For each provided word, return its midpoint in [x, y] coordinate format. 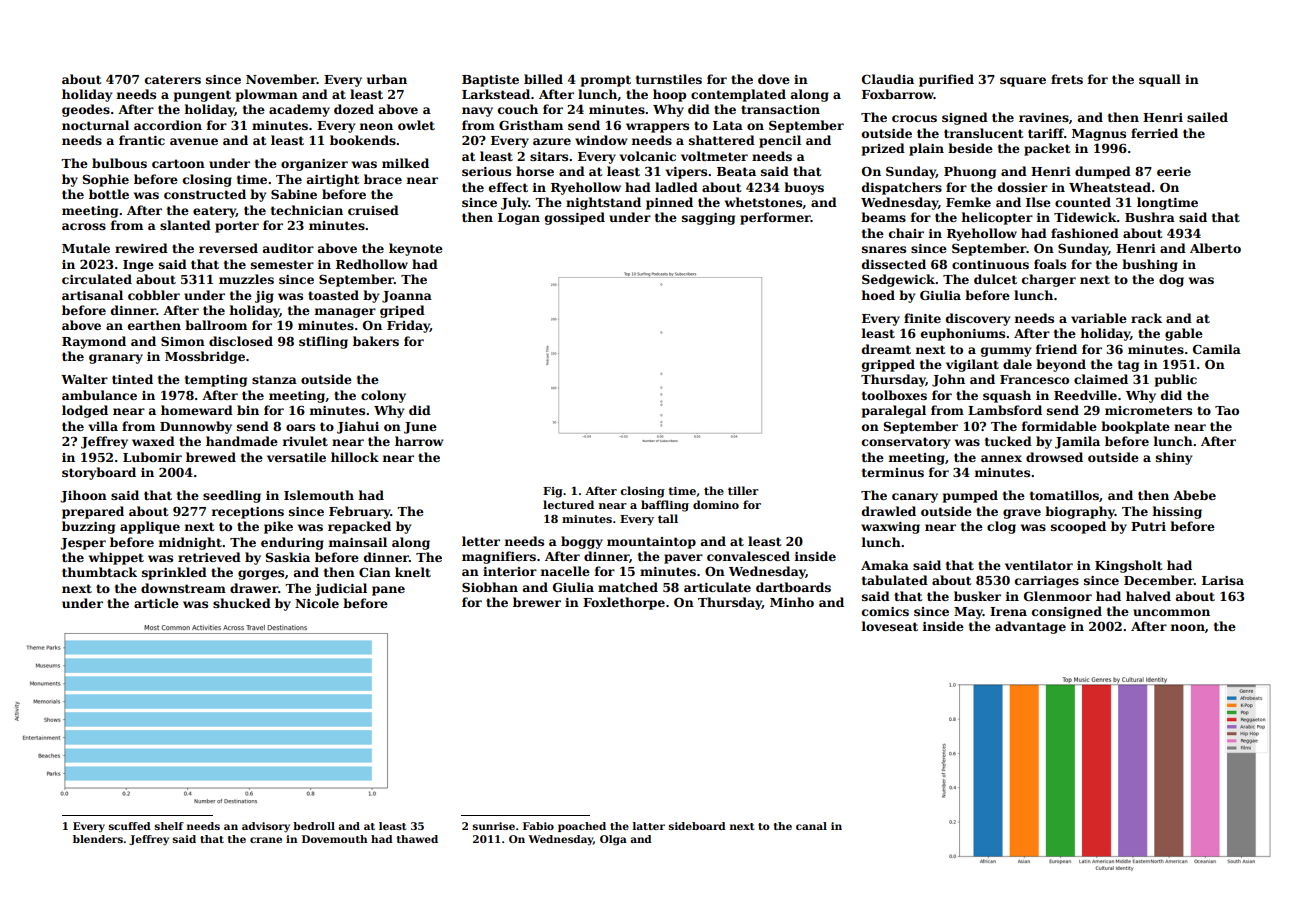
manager [345, 313]
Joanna [407, 297]
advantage [1030, 627]
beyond [1061, 365]
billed [543, 79]
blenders [98, 839]
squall [1160, 80]
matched [628, 587]
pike [278, 527]
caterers [173, 79]
